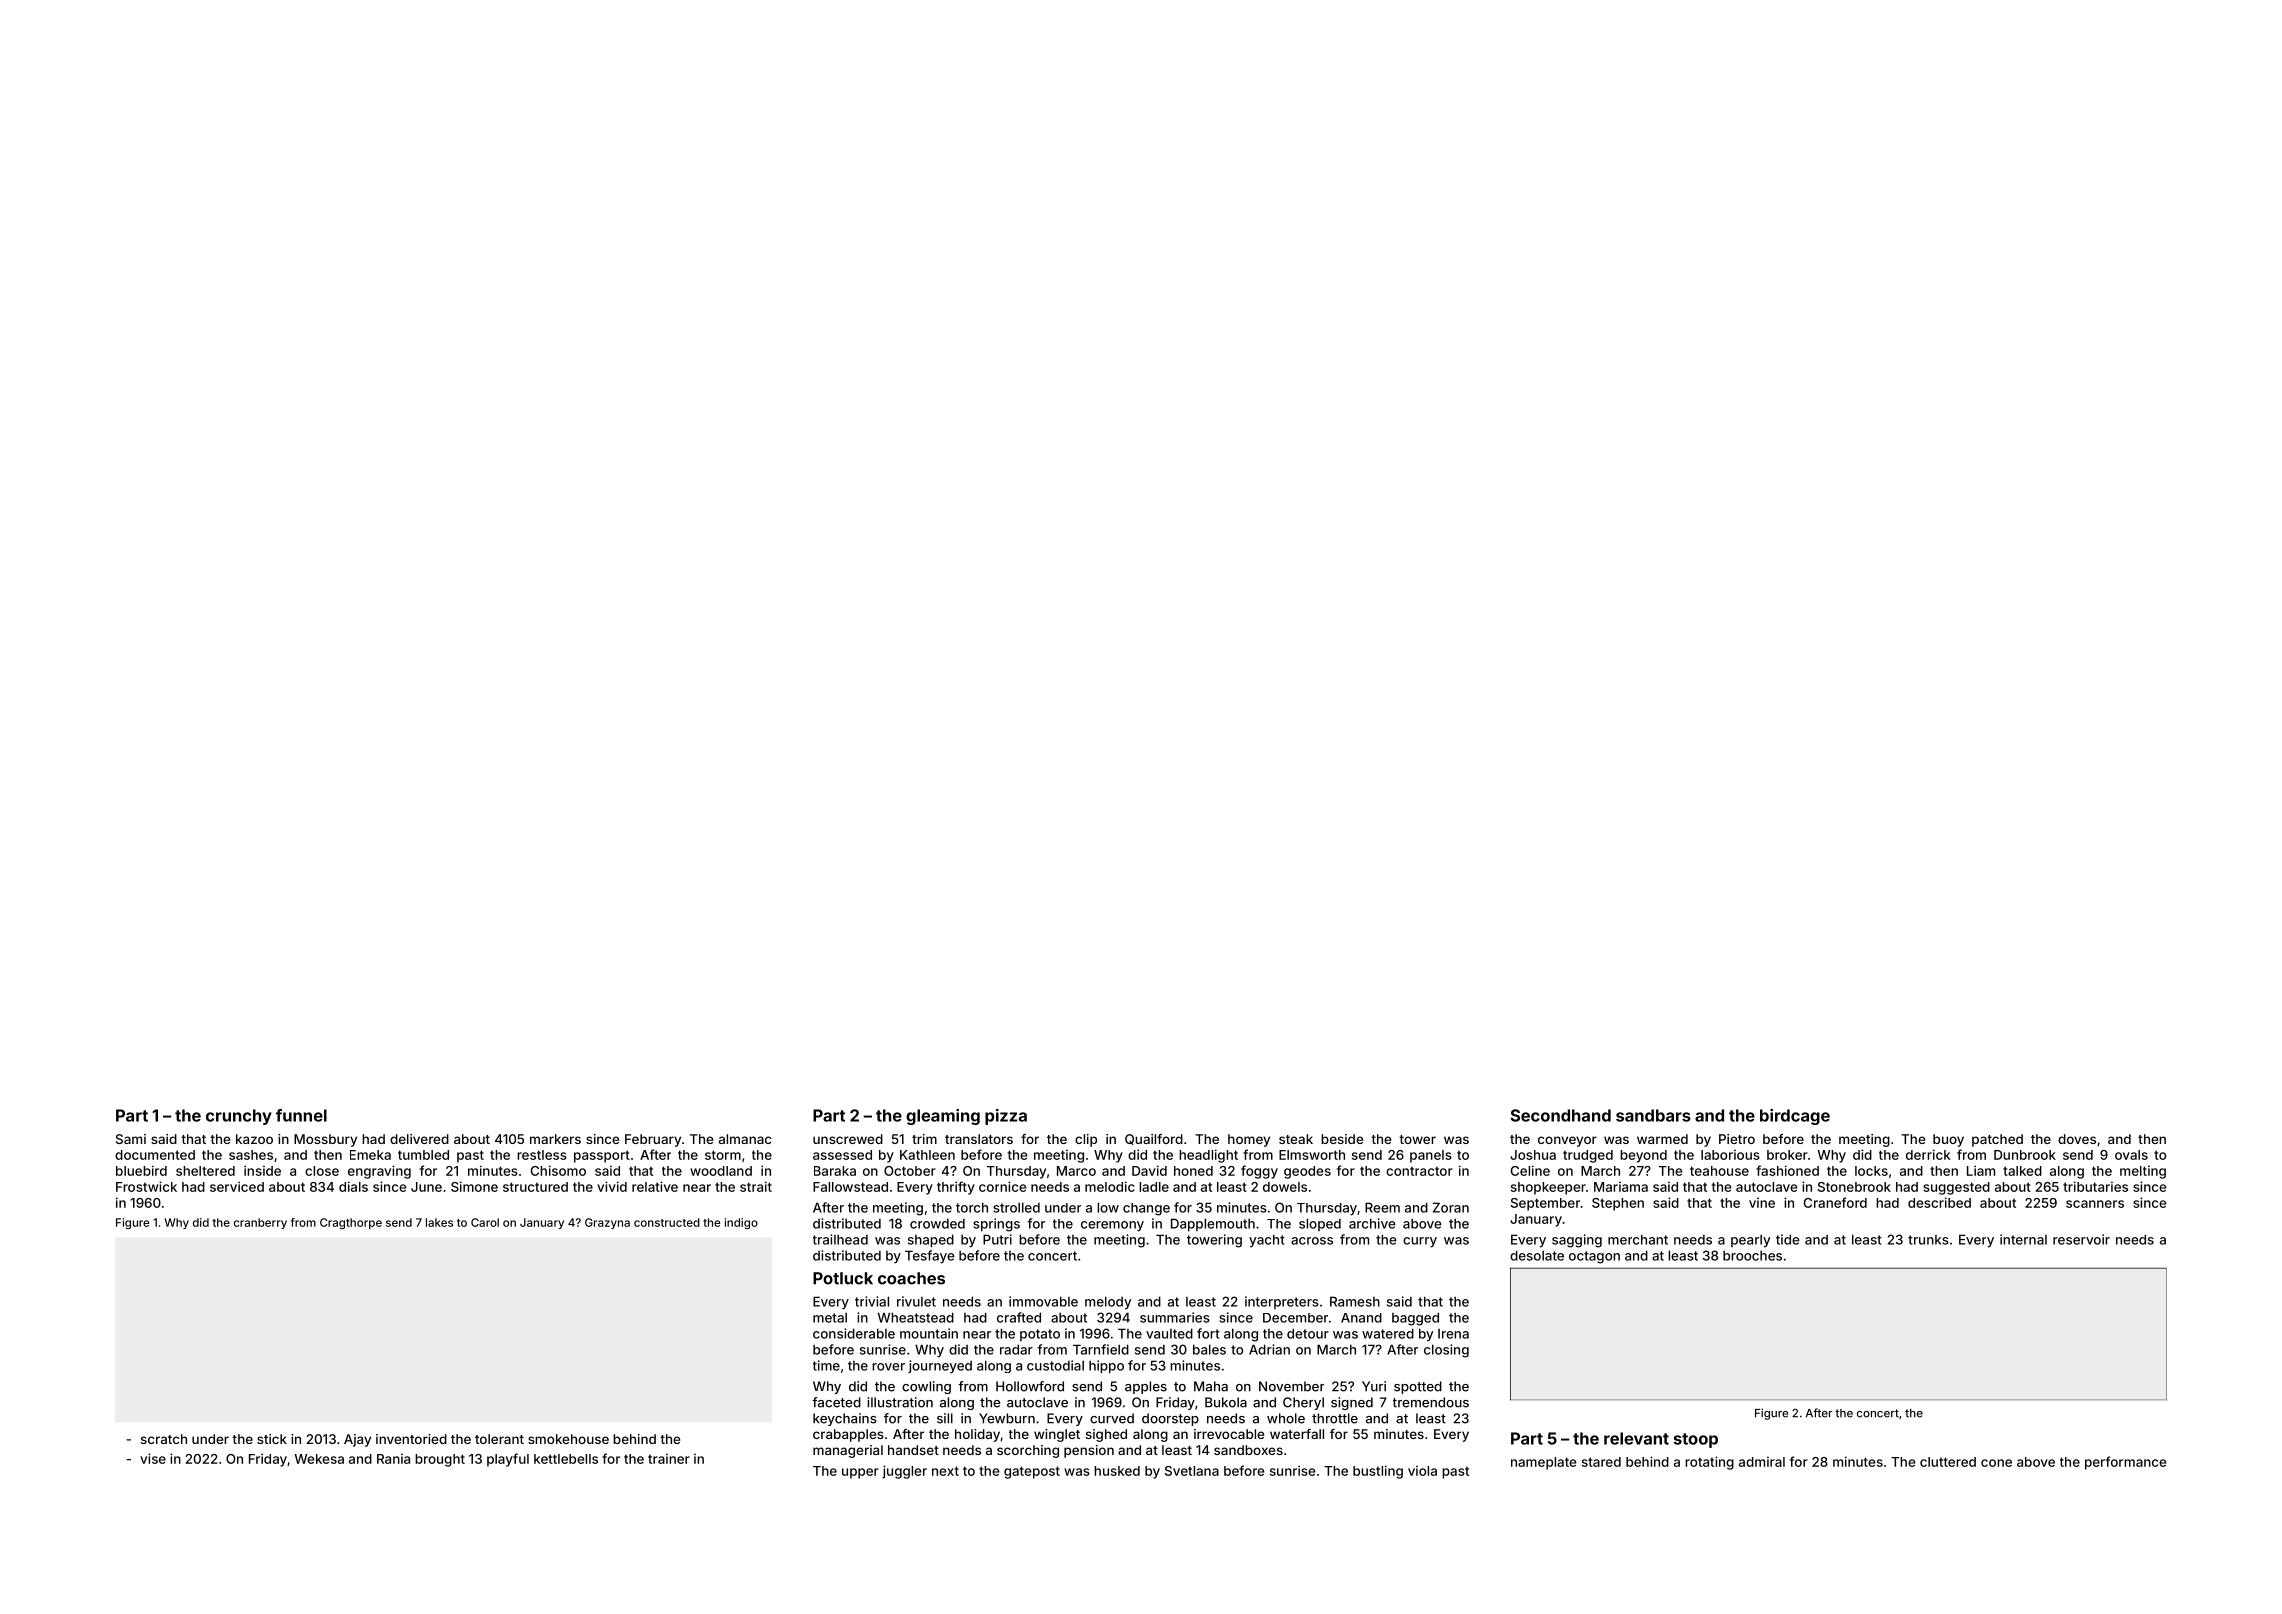 Image resolution: width=2282 pixels, height=1614 pixels. What do you see at coordinates (153, 1458) in the document?
I see `vise` at bounding box center [153, 1458].
